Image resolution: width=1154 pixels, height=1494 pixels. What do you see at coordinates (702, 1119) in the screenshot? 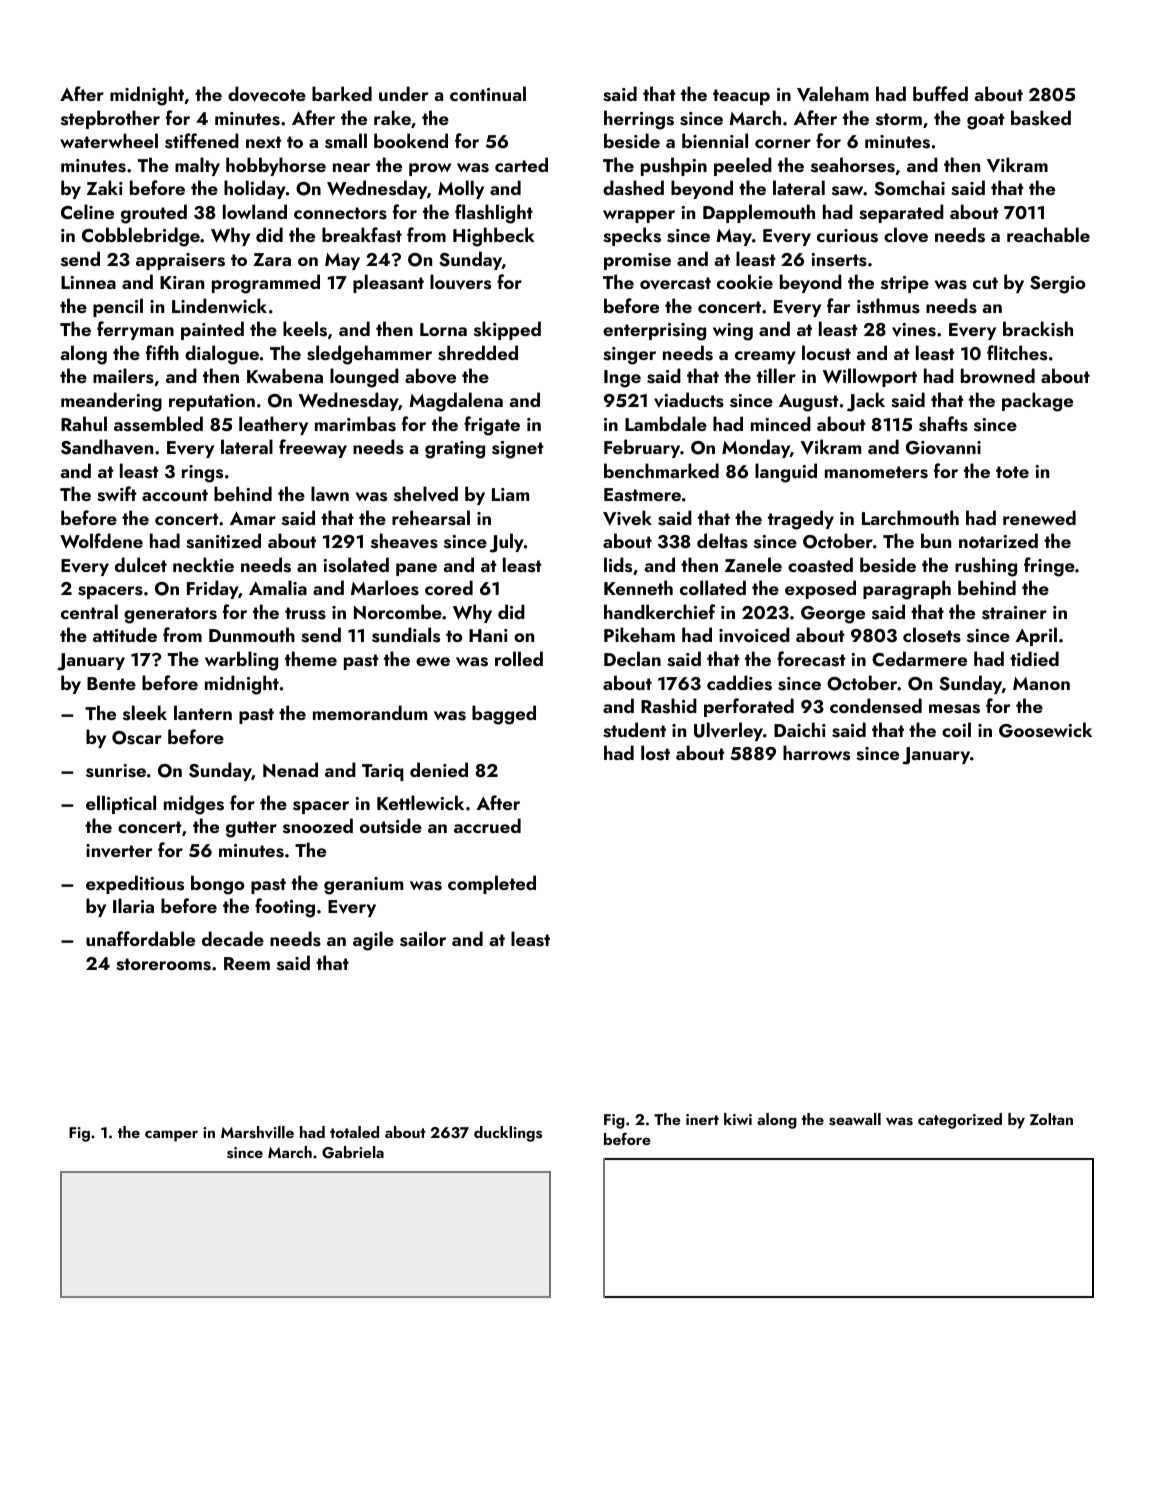
I see `inert` at bounding box center [702, 1119].
